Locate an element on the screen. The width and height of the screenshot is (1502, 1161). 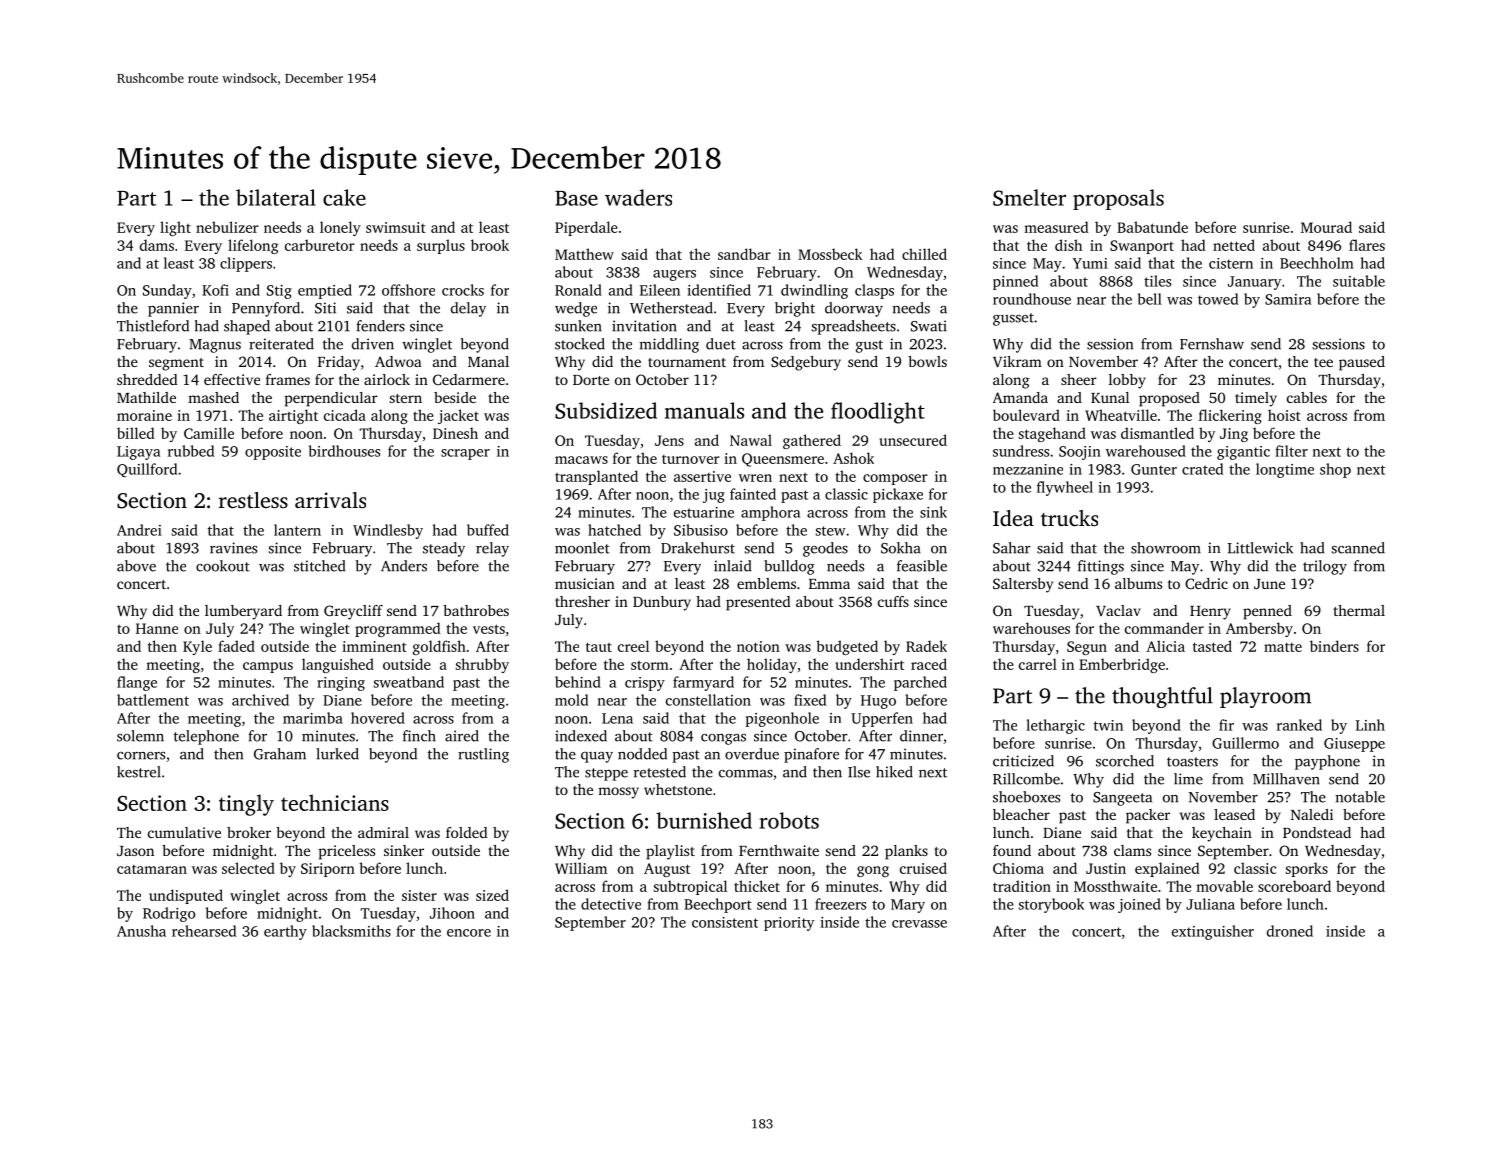
proposals is located at coordinates (1118, 199).
